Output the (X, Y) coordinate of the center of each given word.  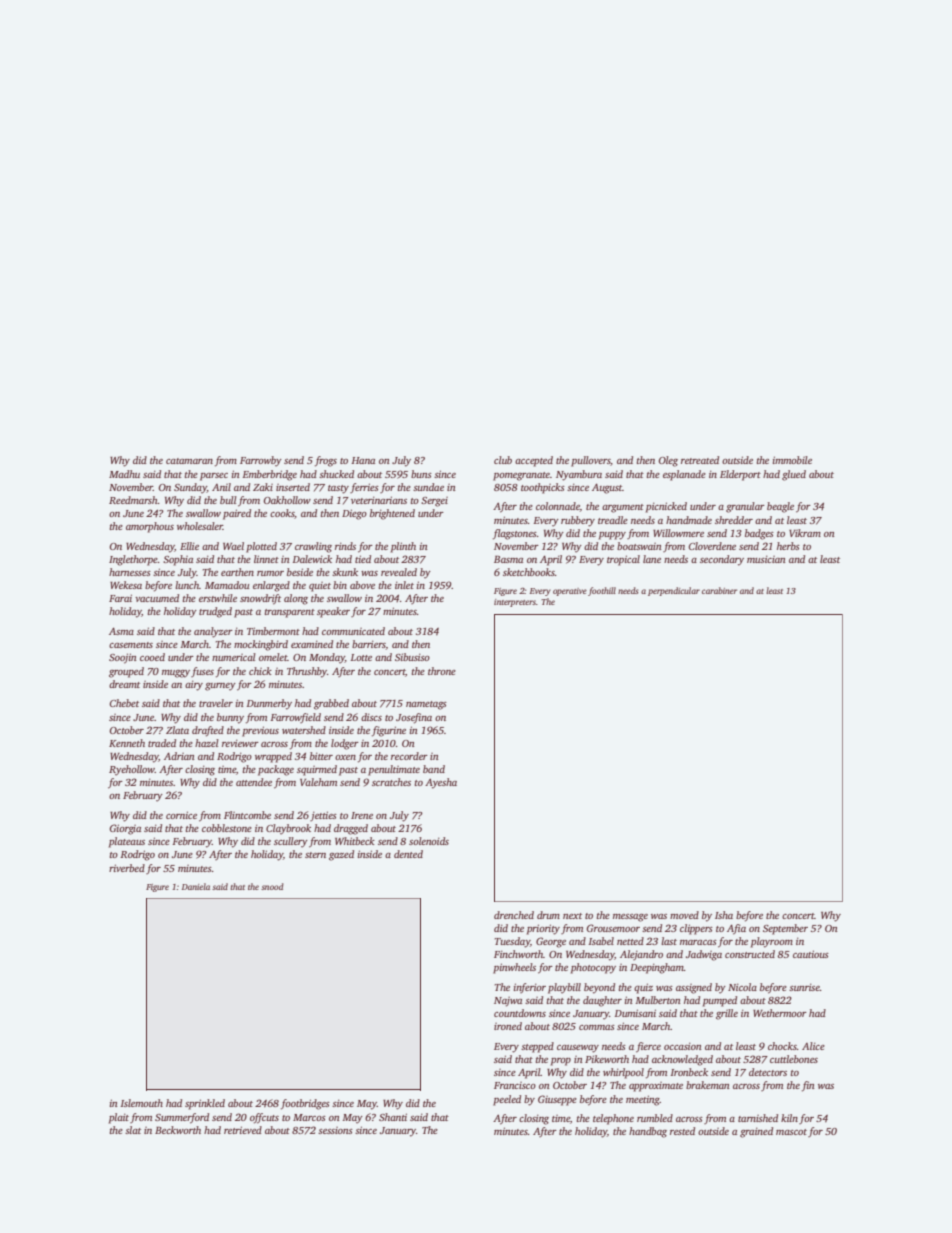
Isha (724, 915)
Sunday (190, 488)
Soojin (123, 658)
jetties (323, 816)
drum (548, 915)
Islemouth (141, 1103)
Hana (363, 460)
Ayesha (441, 783)
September (785, 929)
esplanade (684, 475)
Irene (362, 815)
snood (272, 886)
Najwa (508, 1002)
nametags (426, 705)
